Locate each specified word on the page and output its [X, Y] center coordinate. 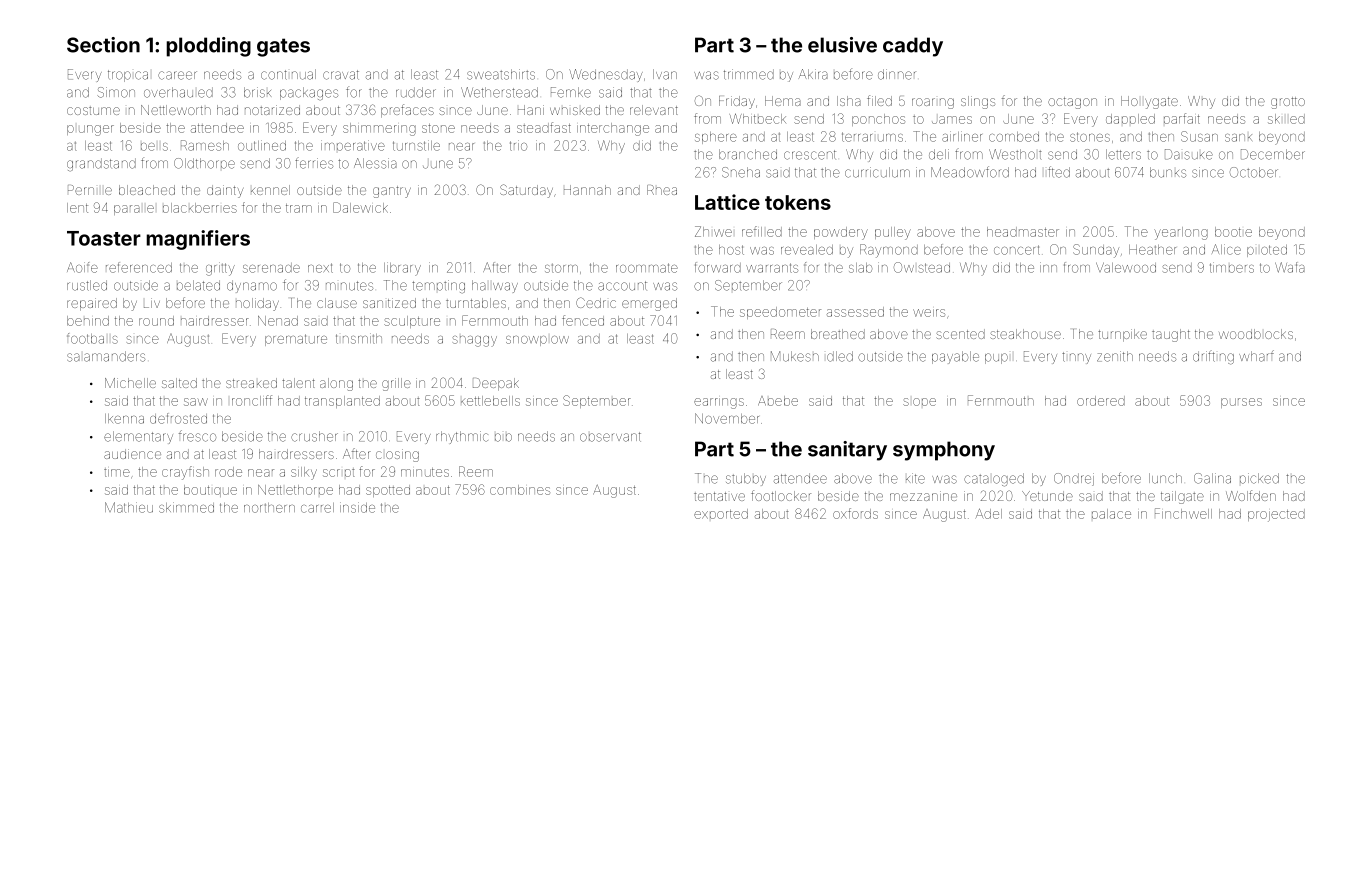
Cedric [596, 302]
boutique [210, 491]
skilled [1286, 119]
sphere [716, 138]
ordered [1101, 401]
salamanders [106, 356]
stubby [746, 479]
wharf [1256, 356]
